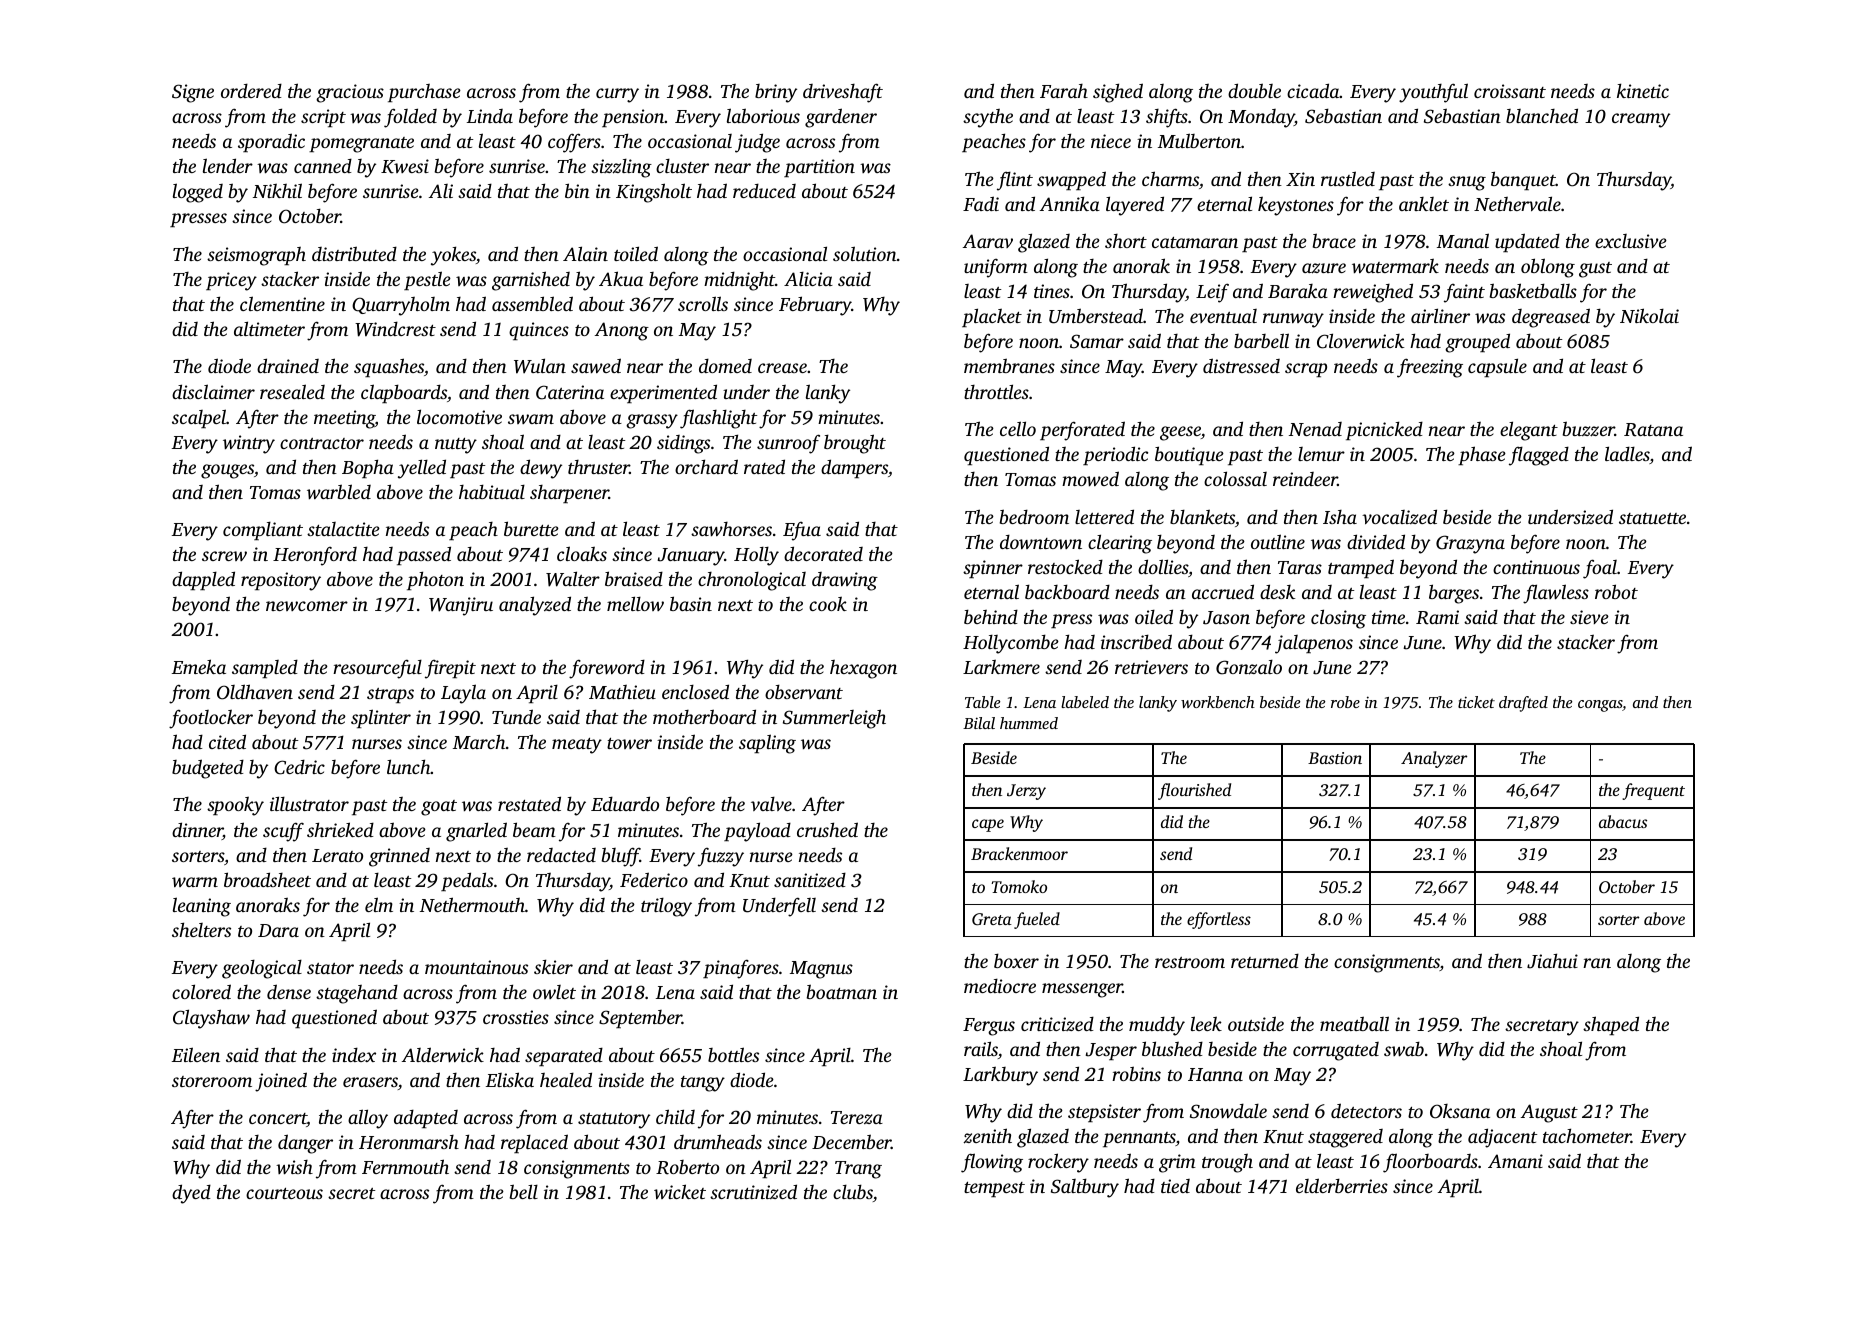 Image resolution: width=1866 pixels, height=1320 pixels. I want to click on grinned, so click(399, 857).
